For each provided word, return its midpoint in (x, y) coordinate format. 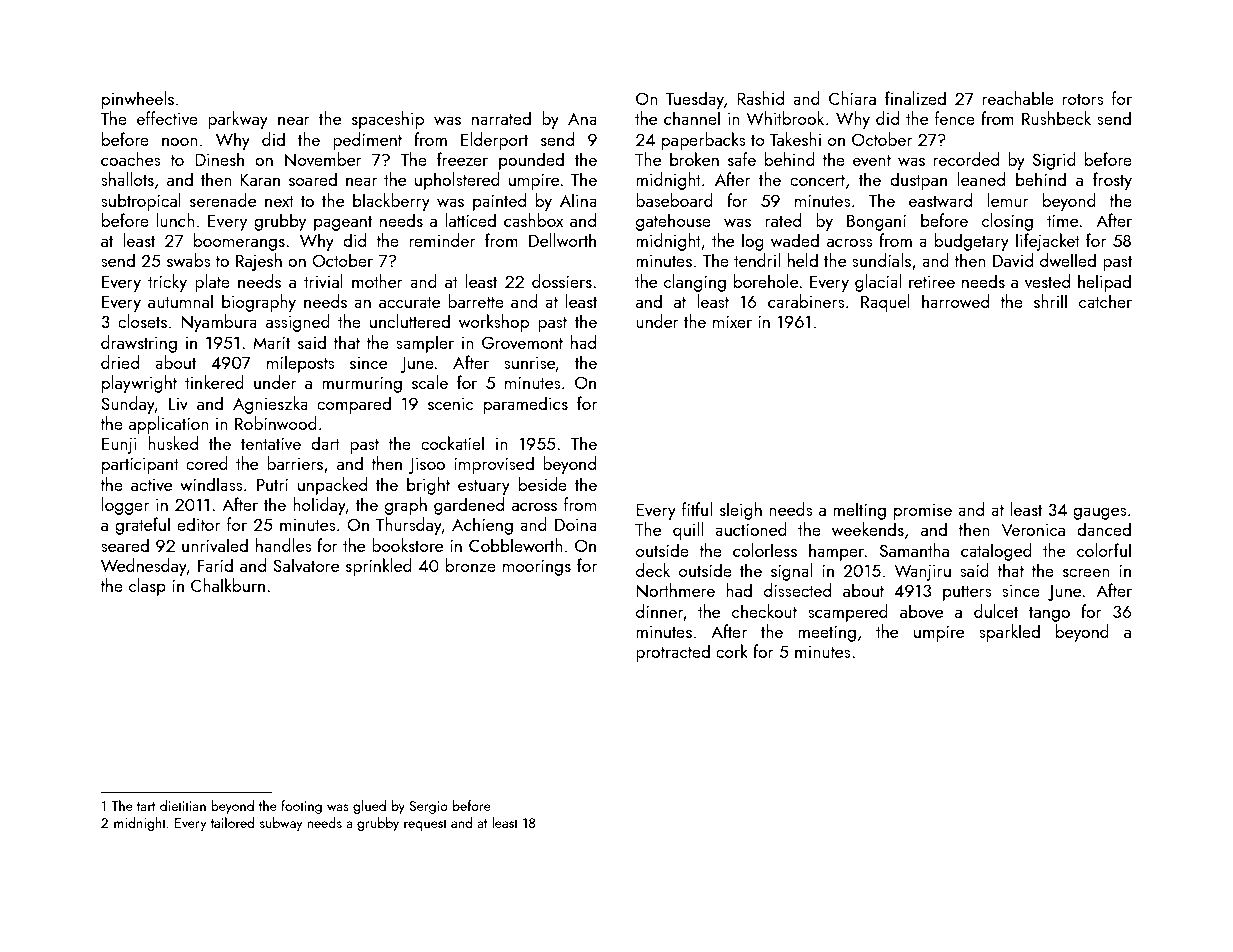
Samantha (914, 550)
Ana (582, 119)
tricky (167, 283)
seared (125, 545)
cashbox (533, 220)
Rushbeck (1056, 118)
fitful (697, 509)
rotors (1083, 99)
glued (369, 807)
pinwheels (138, 100)
